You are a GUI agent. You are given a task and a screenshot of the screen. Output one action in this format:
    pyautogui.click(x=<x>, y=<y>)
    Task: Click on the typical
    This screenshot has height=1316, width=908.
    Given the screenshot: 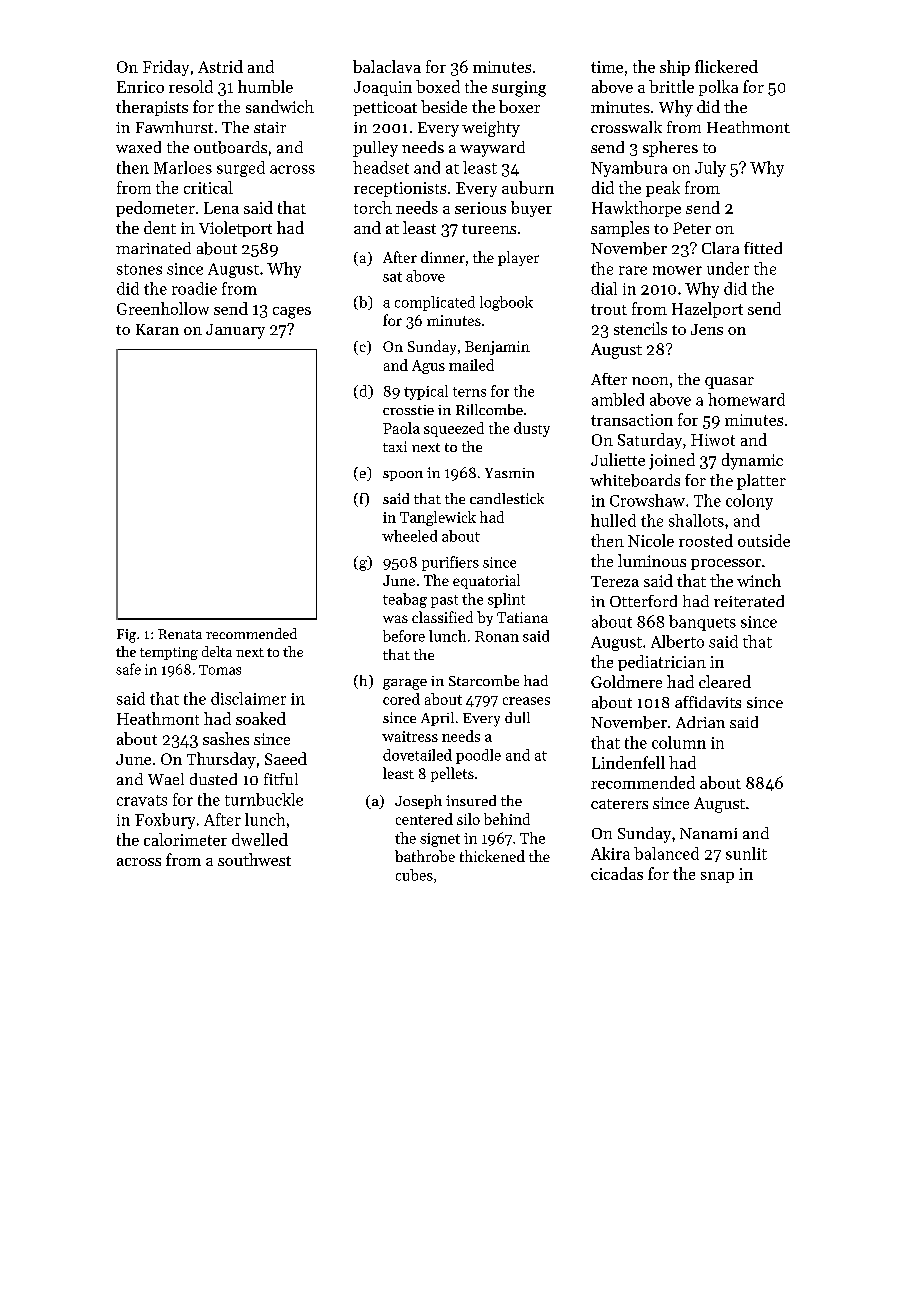 What is the action you would take?
    pyautogui.click(x=426, y=392)
